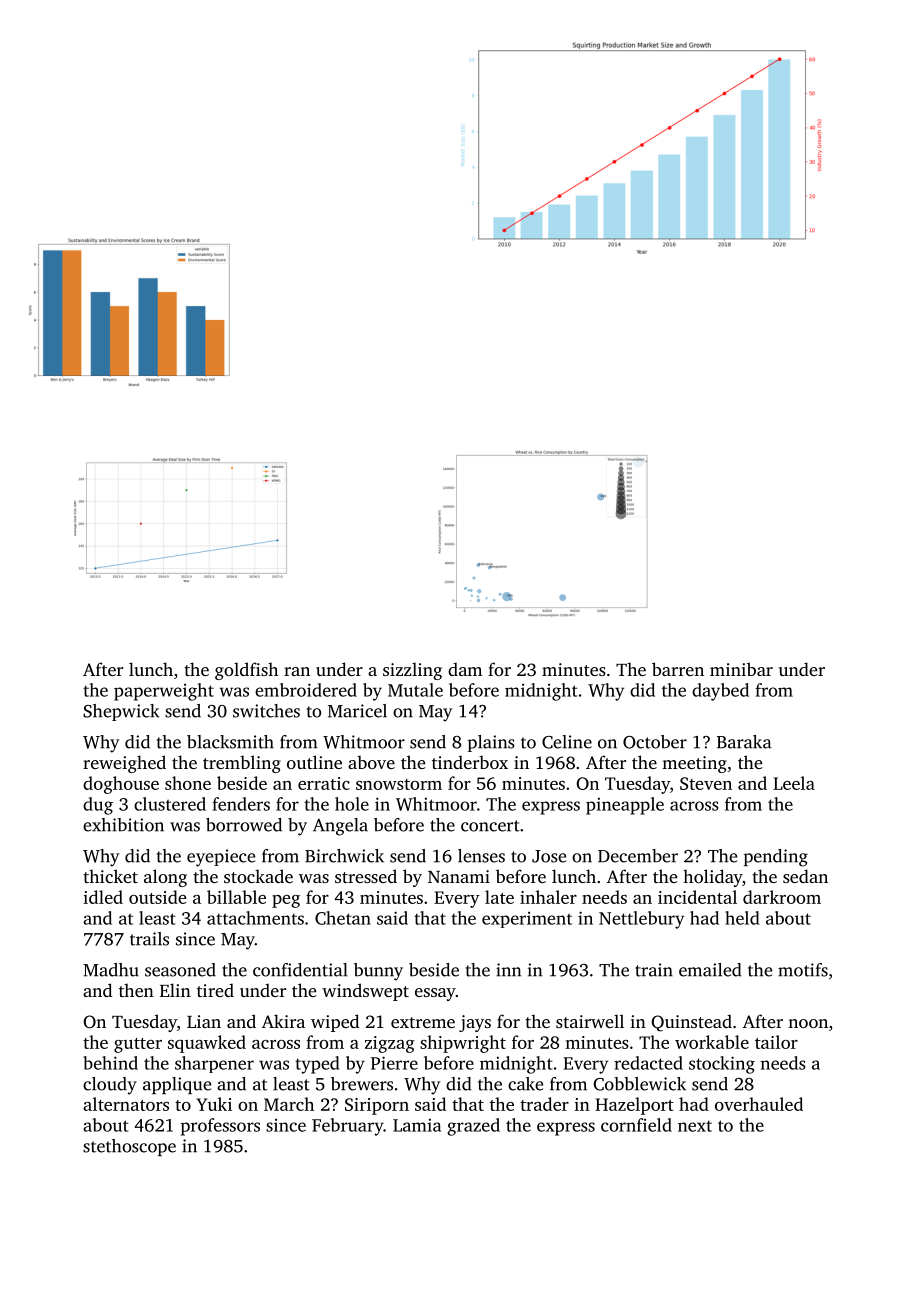 This screenshot has height=1311, width=924. What do you see at coordinates (103, 897) in the screenshot?
I see `idled` at bounding box center [103, 897].
